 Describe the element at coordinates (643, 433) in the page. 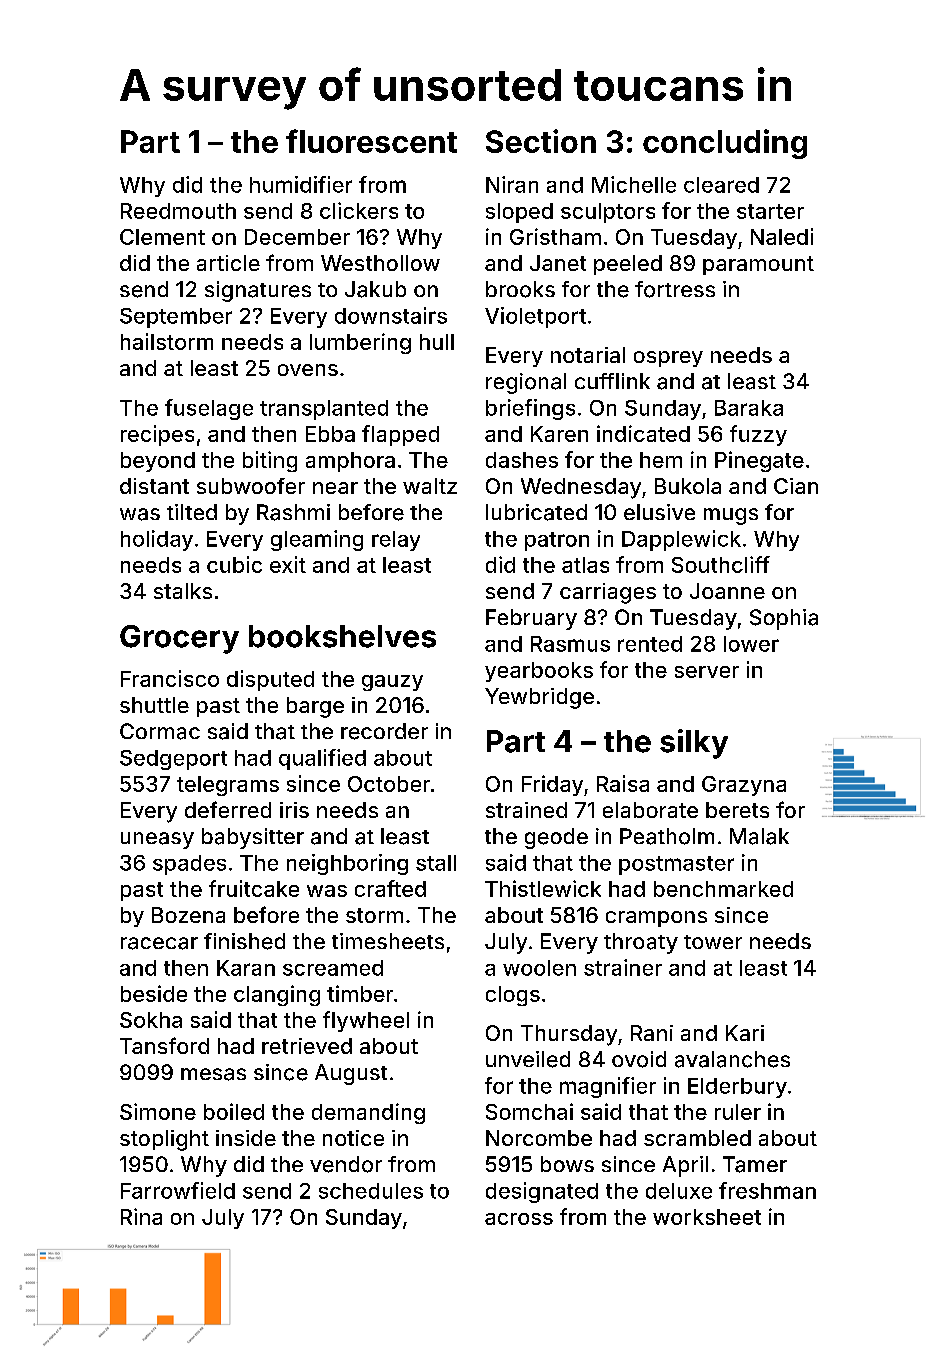

I see `indicated` at that location.
